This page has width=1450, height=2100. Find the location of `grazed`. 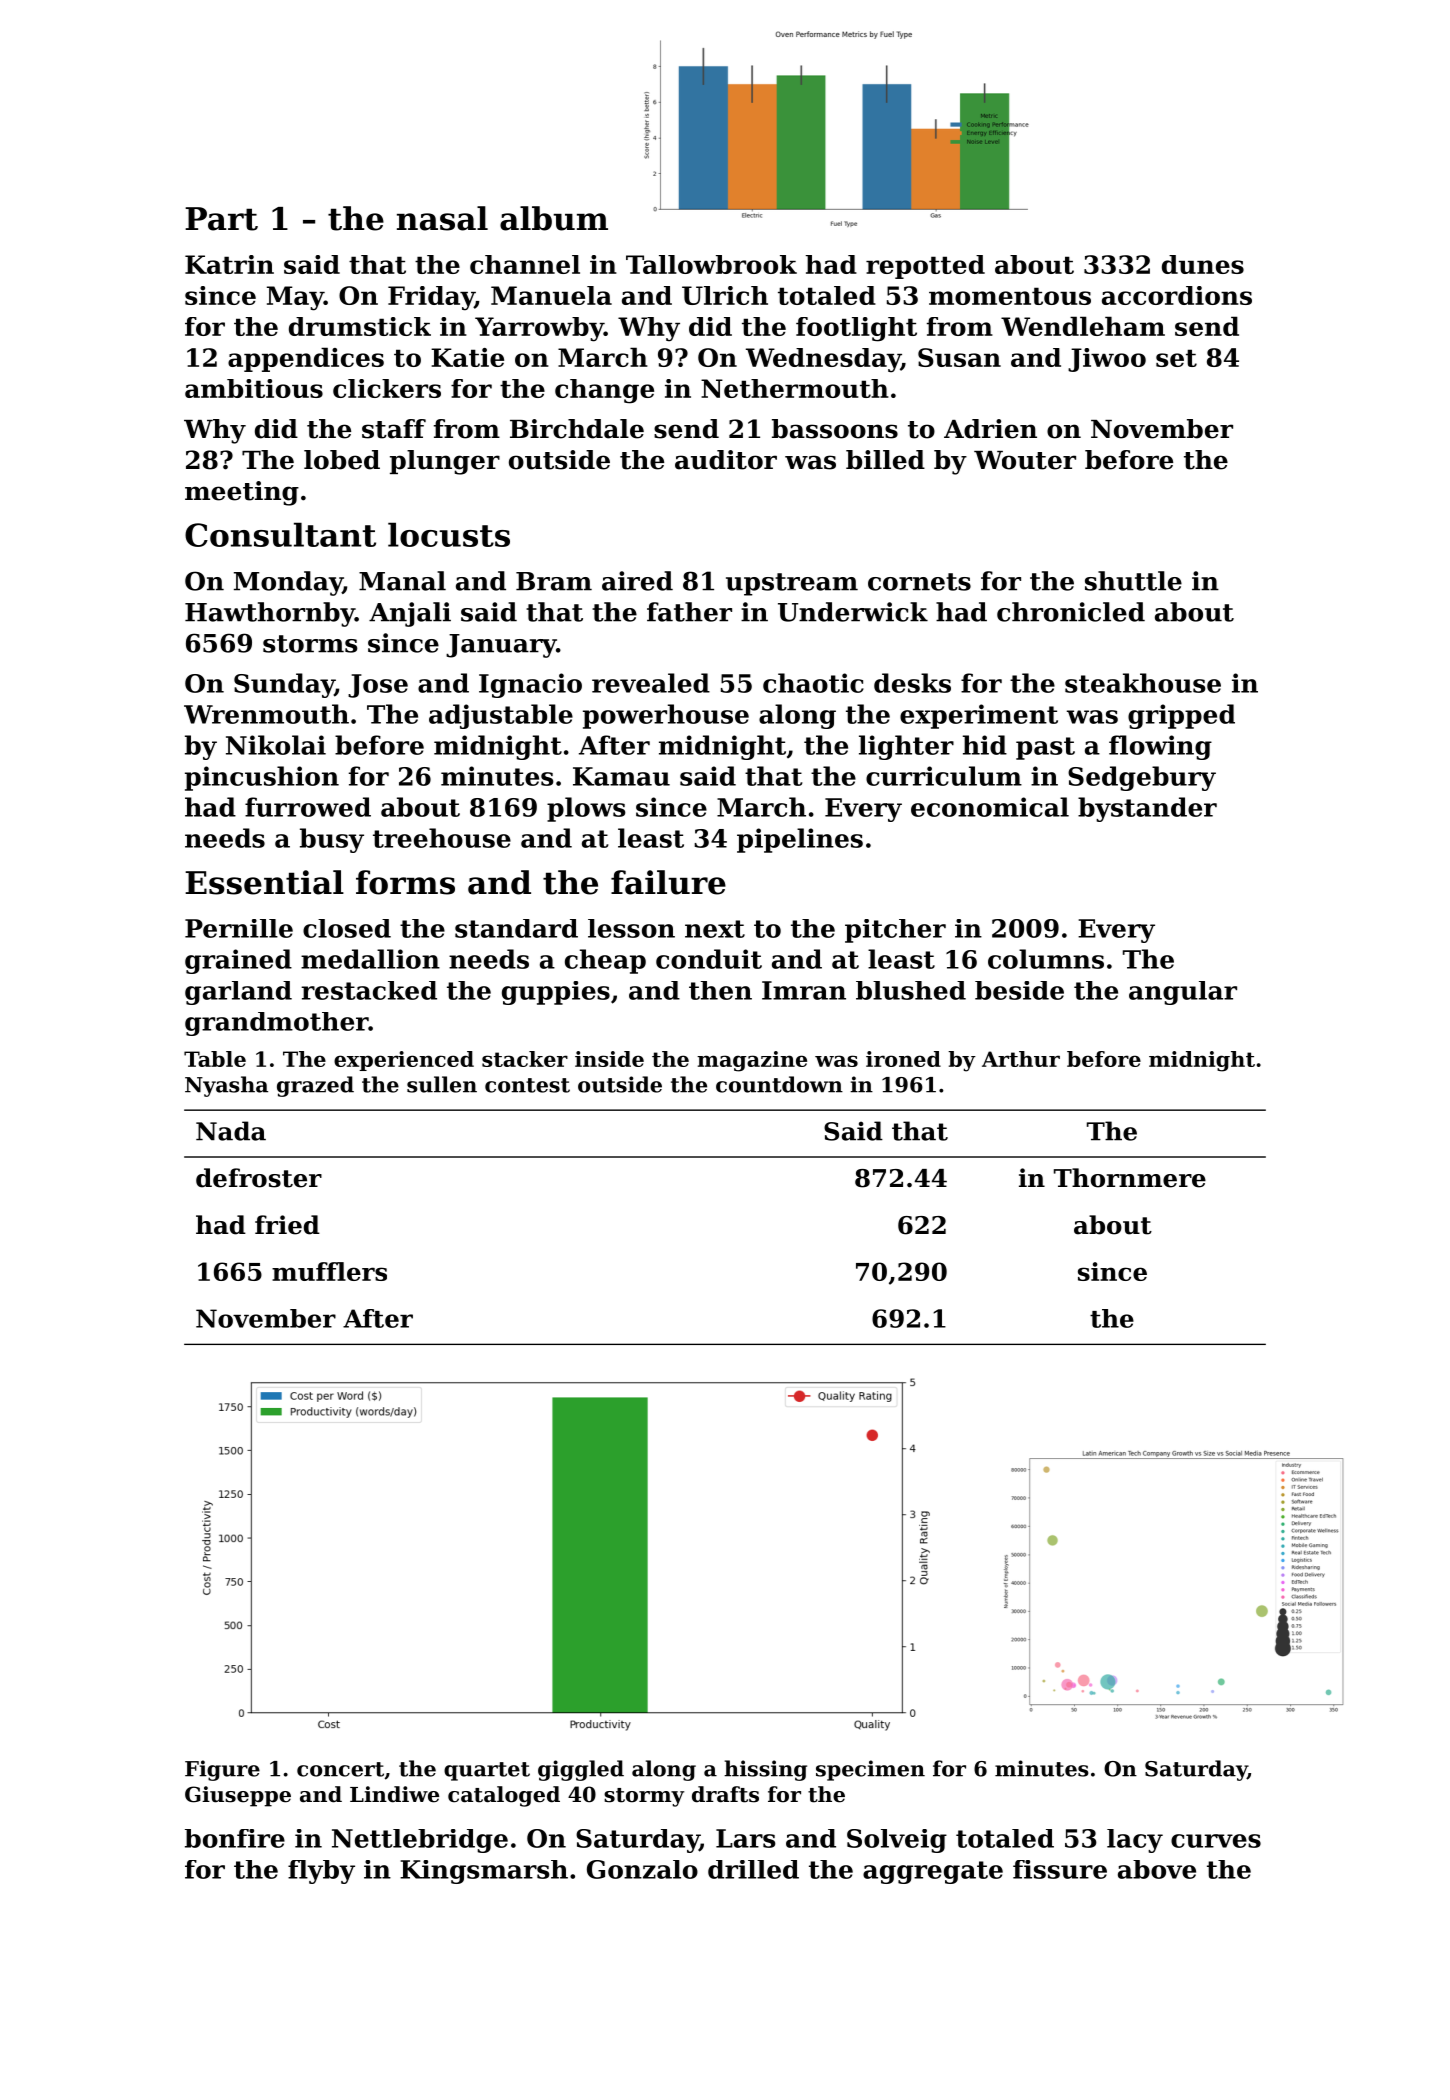

grazed is located at coordinates (315, 1086).
